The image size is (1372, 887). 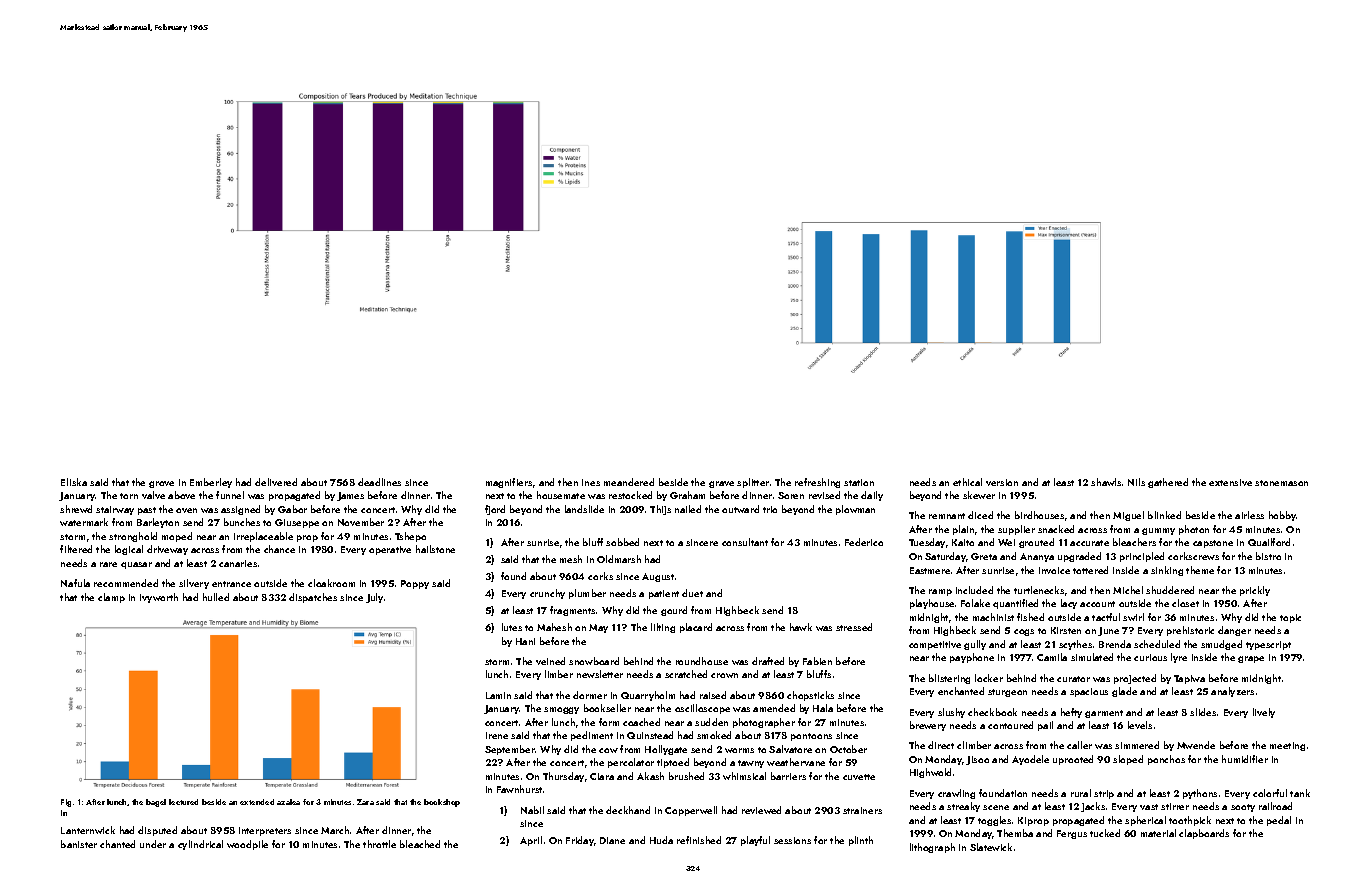 I want to click on Nils, so click(x=1136, y=482).
